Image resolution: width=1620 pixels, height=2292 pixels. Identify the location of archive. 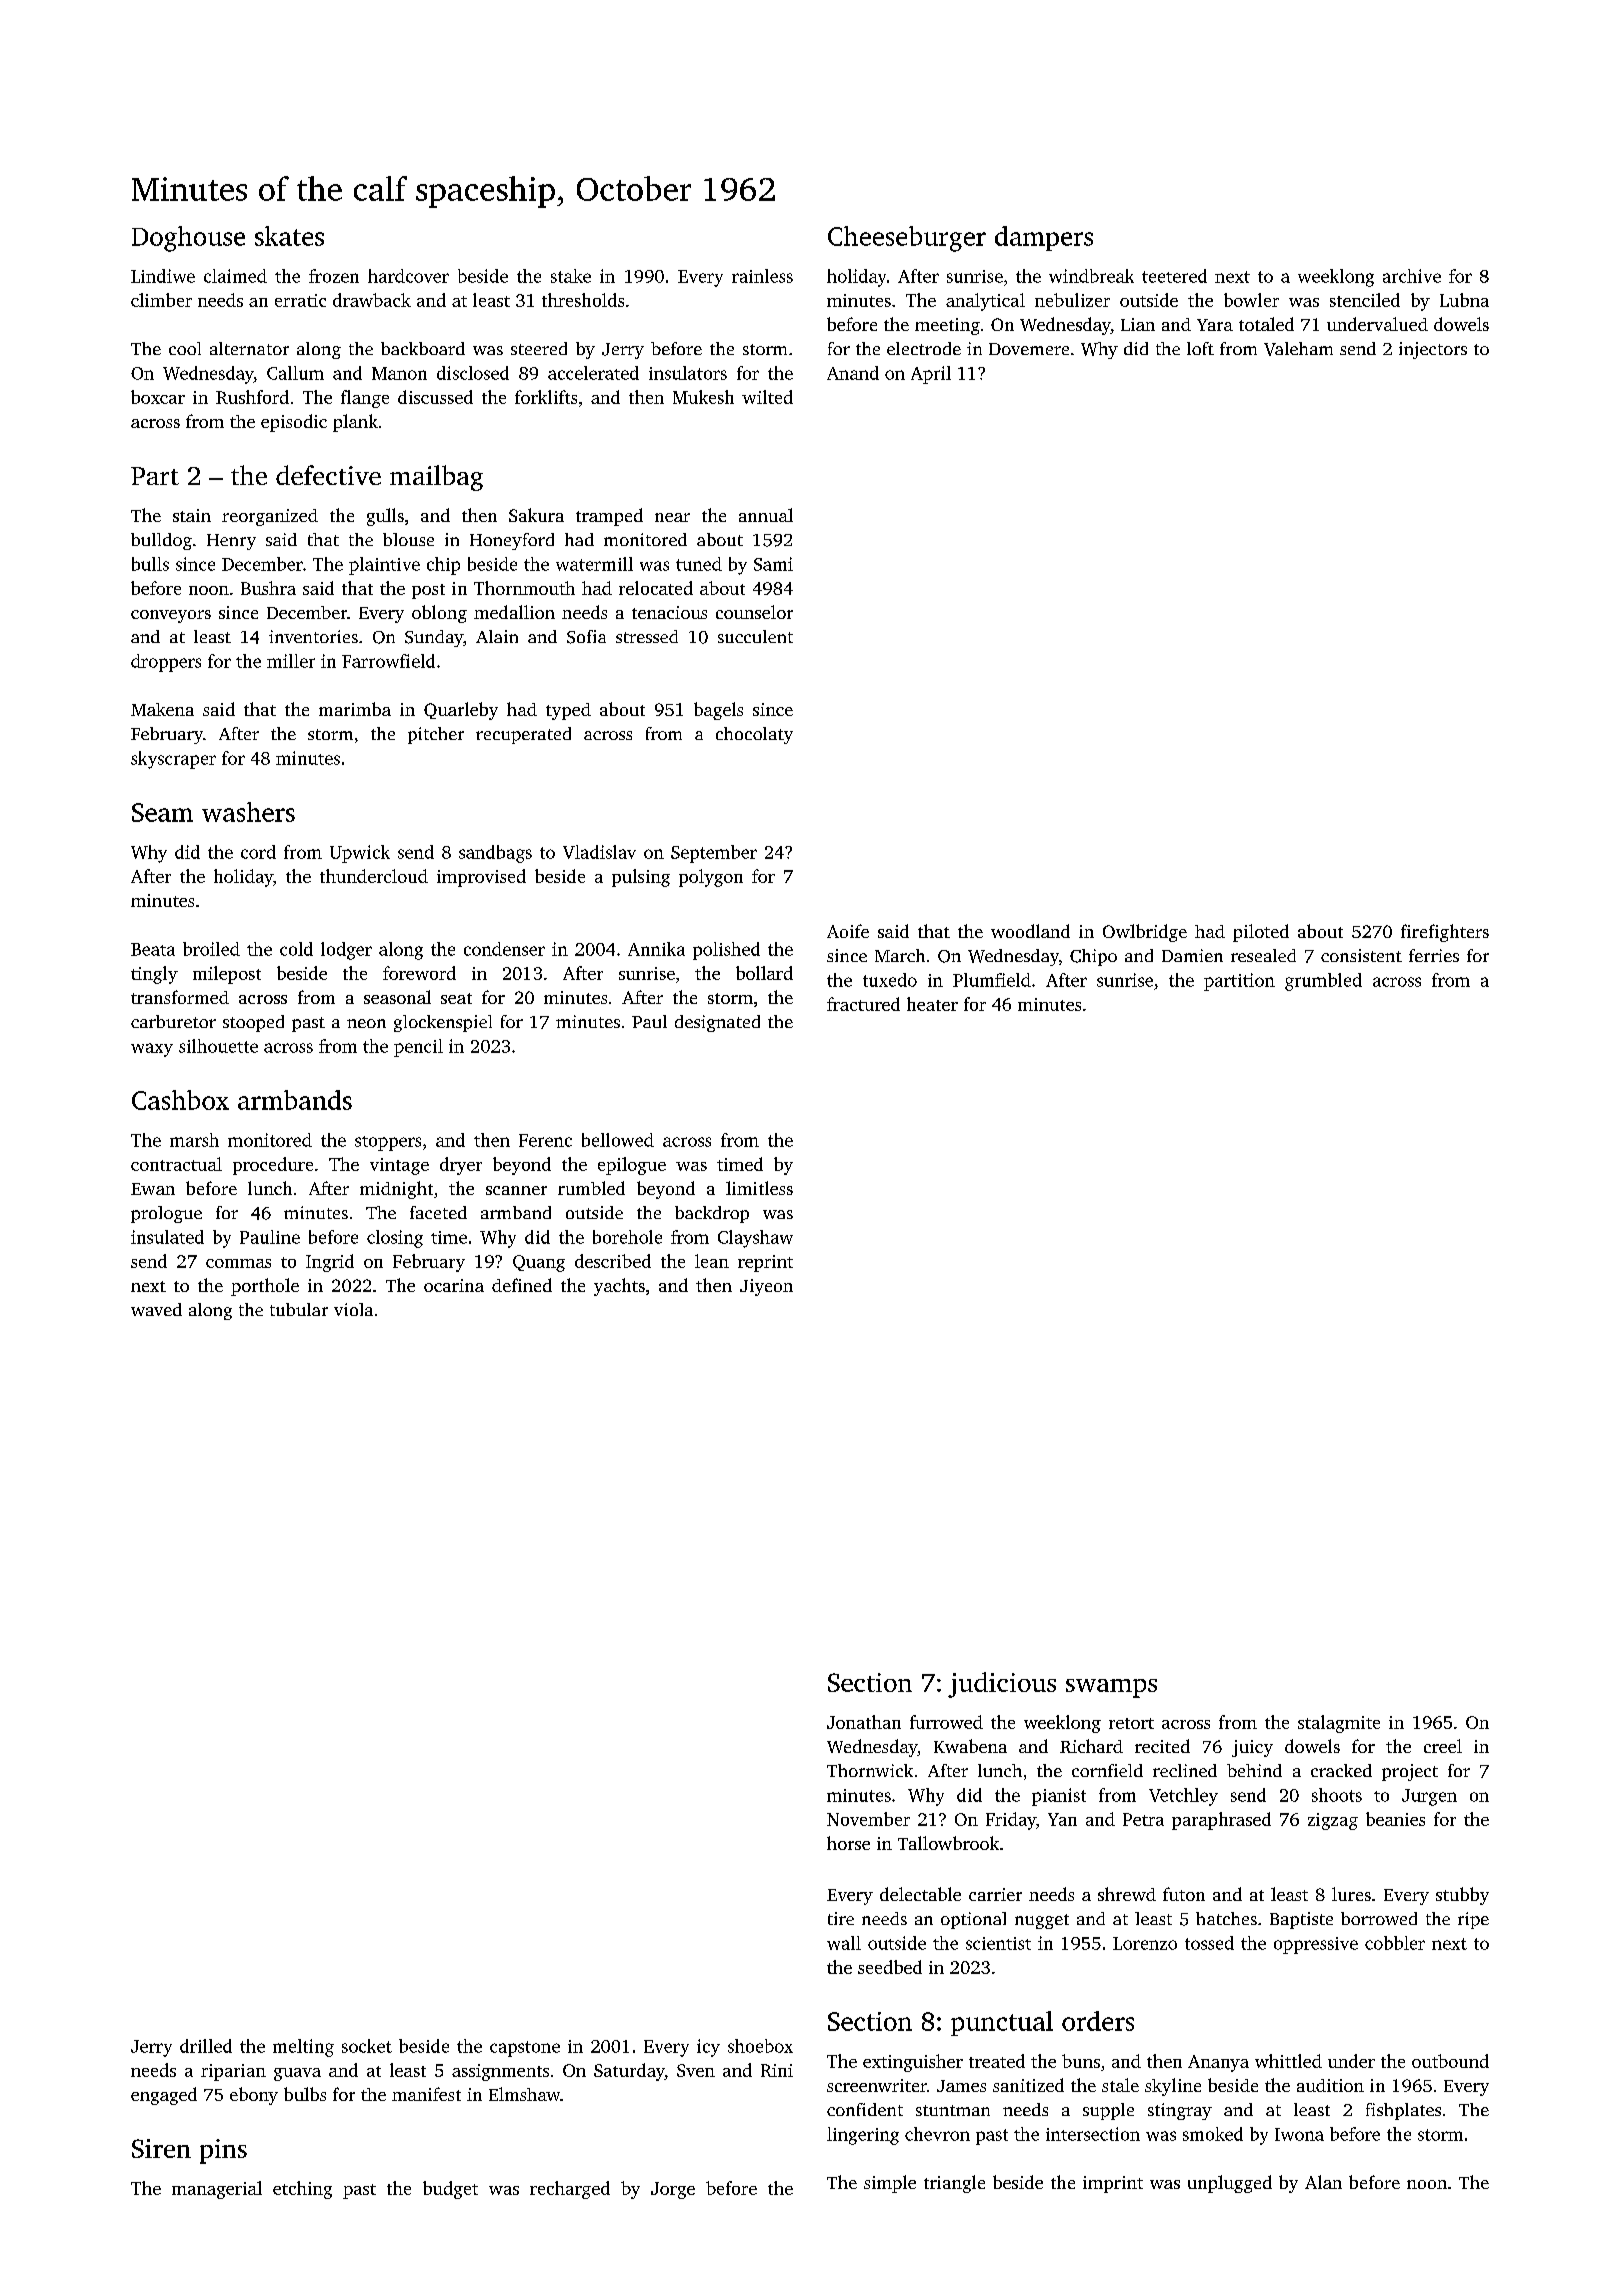
(1412, 276).
